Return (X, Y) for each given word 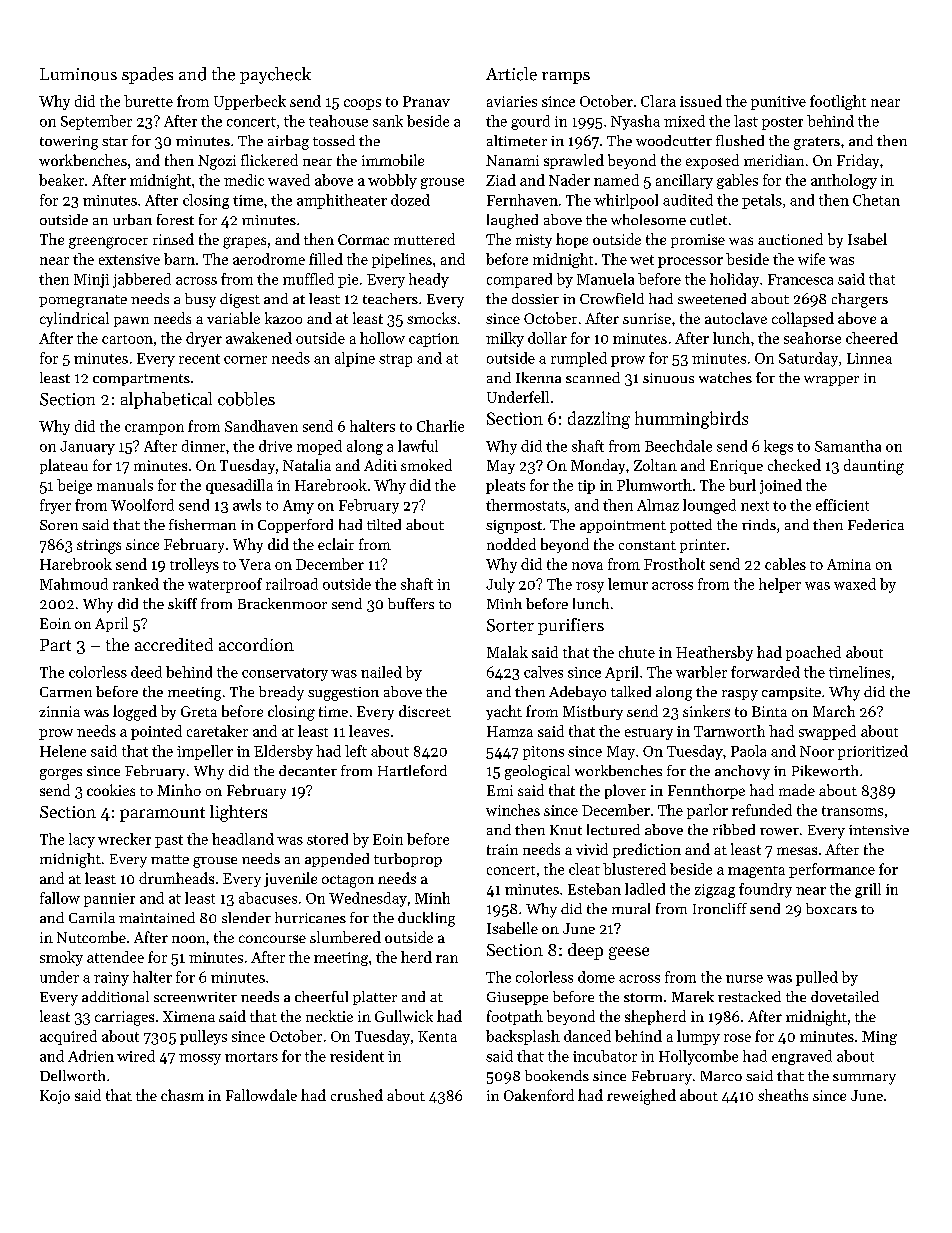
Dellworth (72, 1075)
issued (701, 101)
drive (275, 446)
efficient (842, 505)
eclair (336, 544)
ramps (566, 78)
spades (147, 75)
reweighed (641, 1097)
